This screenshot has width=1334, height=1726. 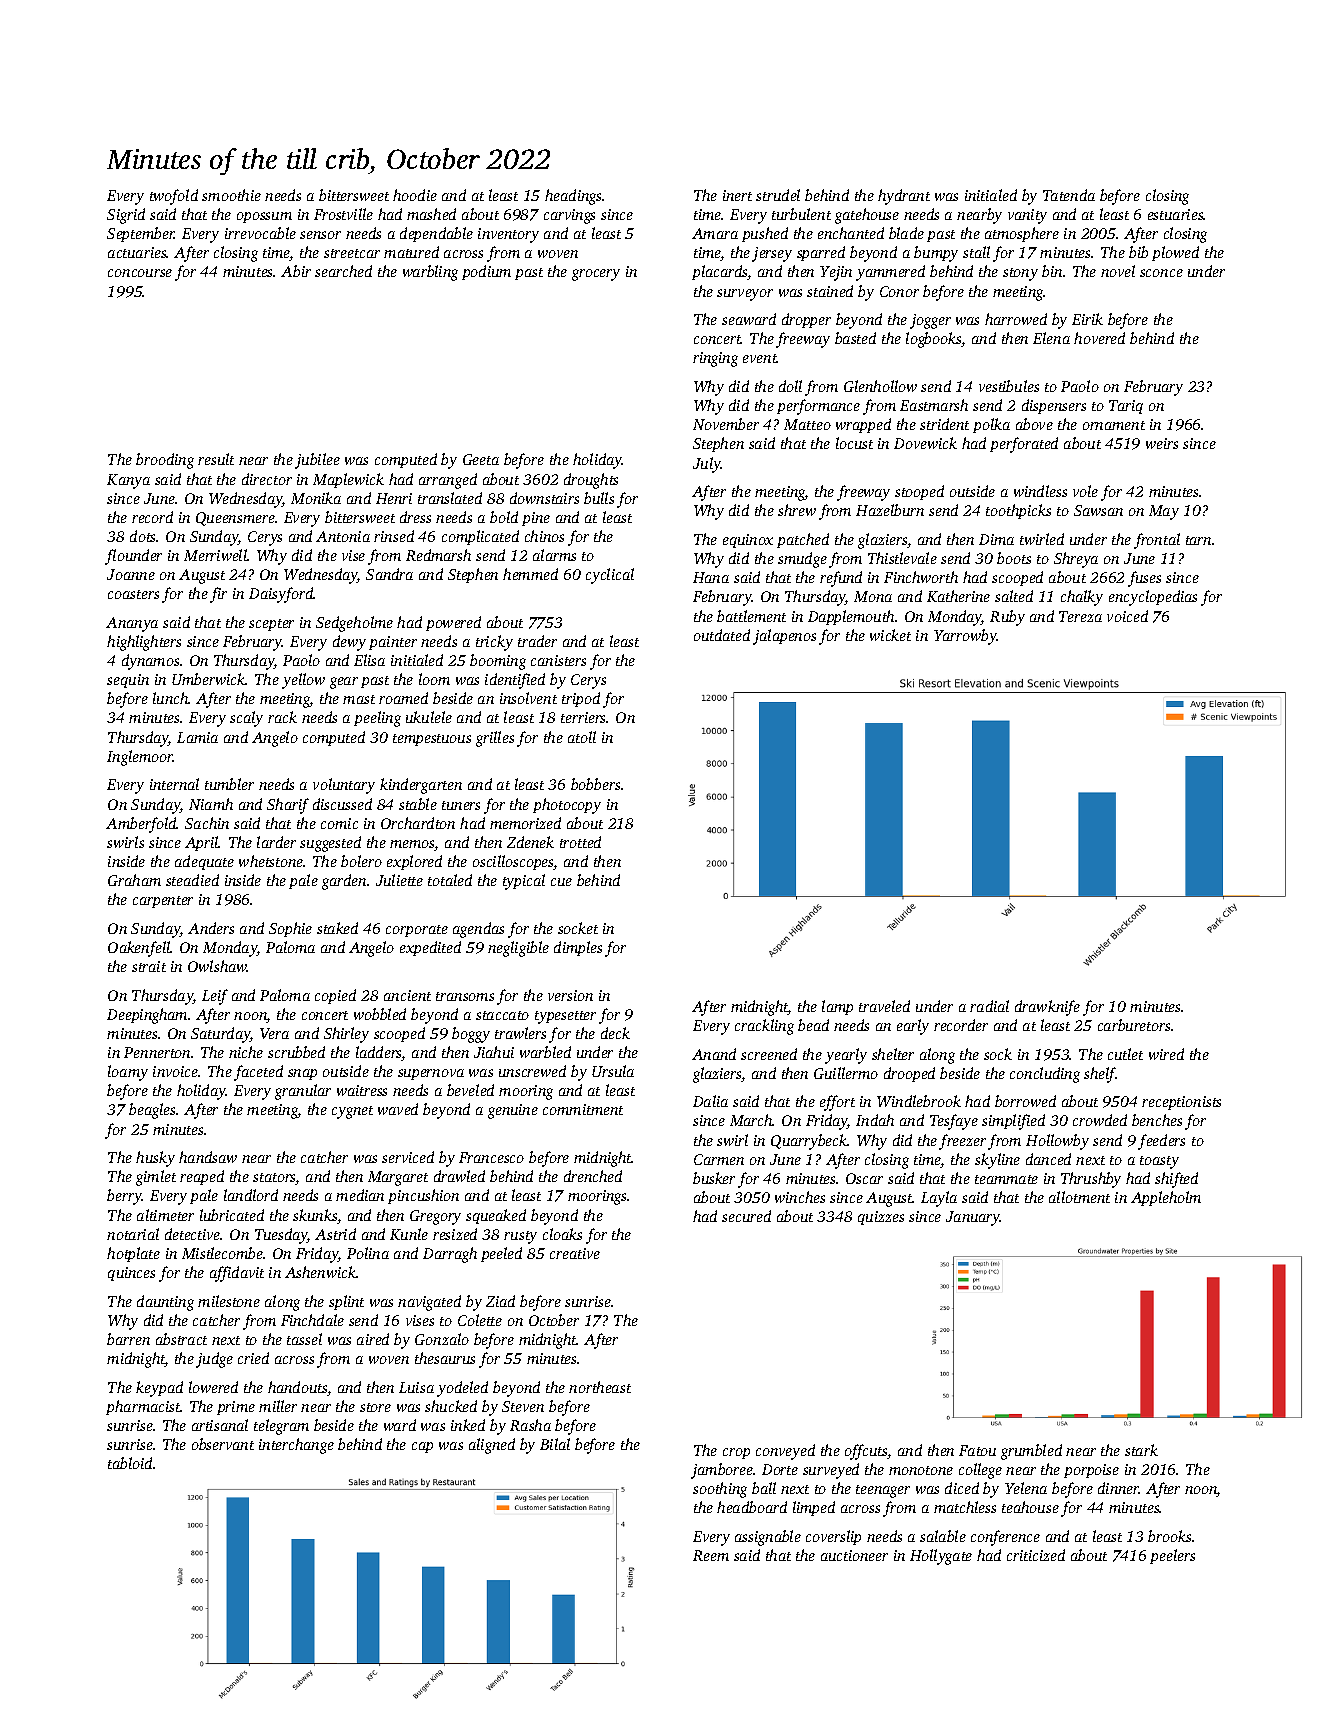 I want to click on twofold, so click(x=174, y=197).
